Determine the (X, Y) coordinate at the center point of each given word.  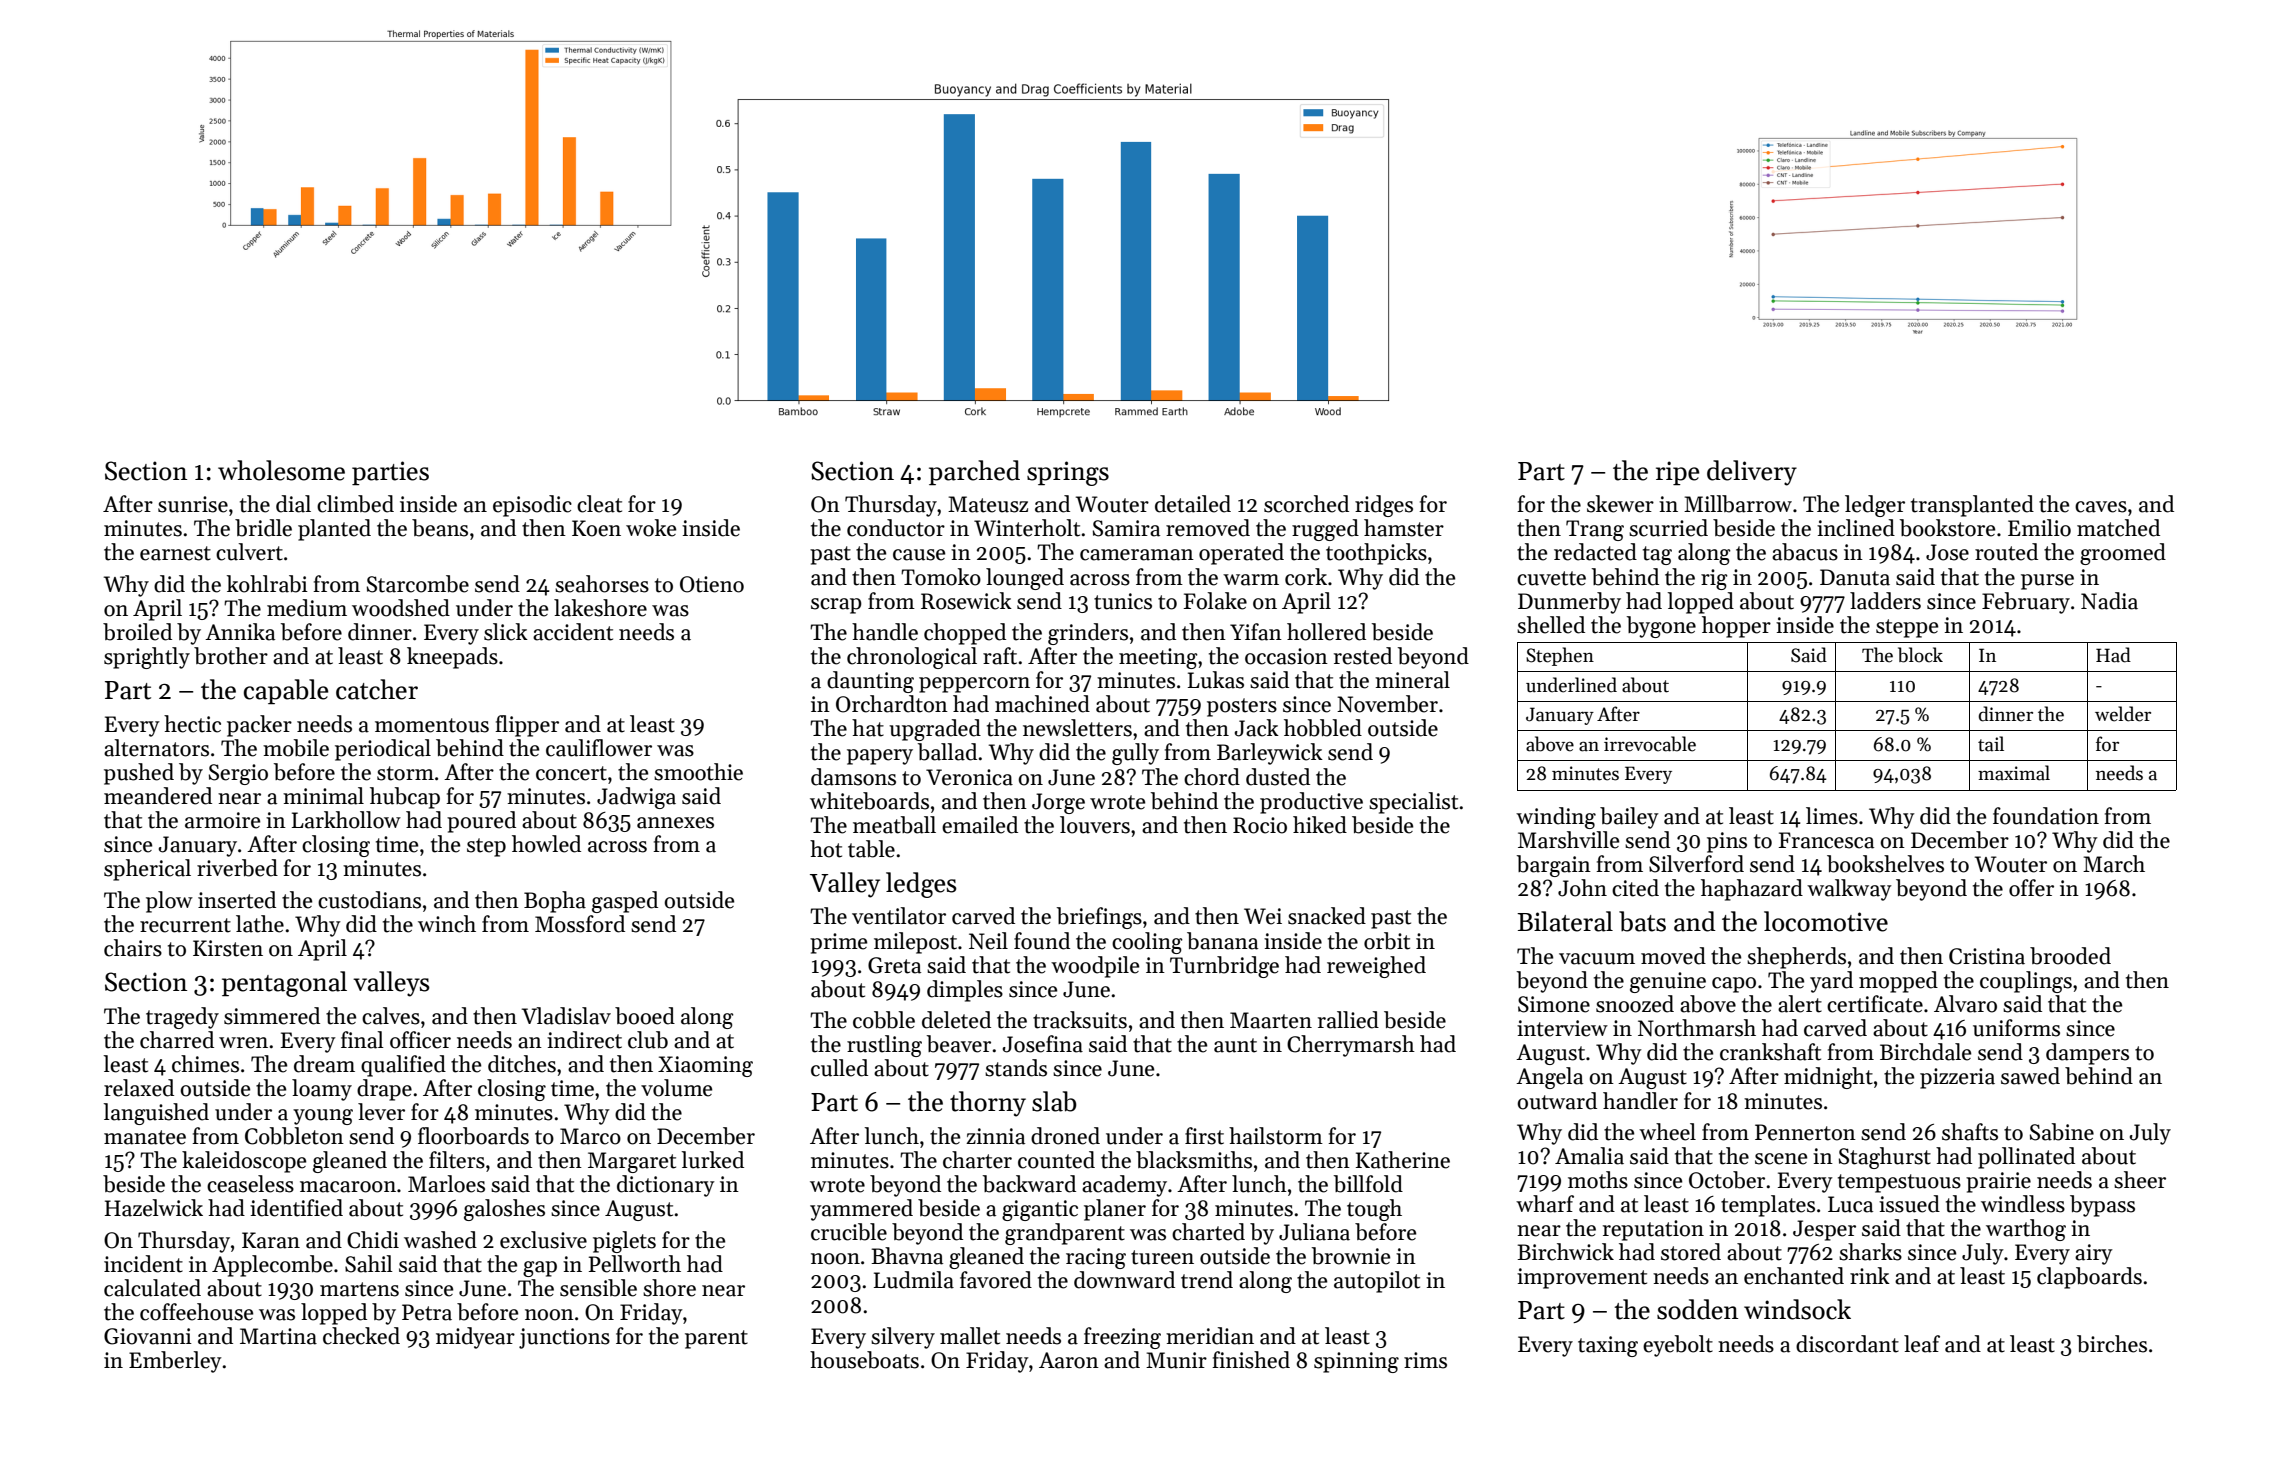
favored (996, 1280)
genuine (1668, 982)
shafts (1970, 1132)
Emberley (175, 1362)
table (871, 849)
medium (307, 608)
